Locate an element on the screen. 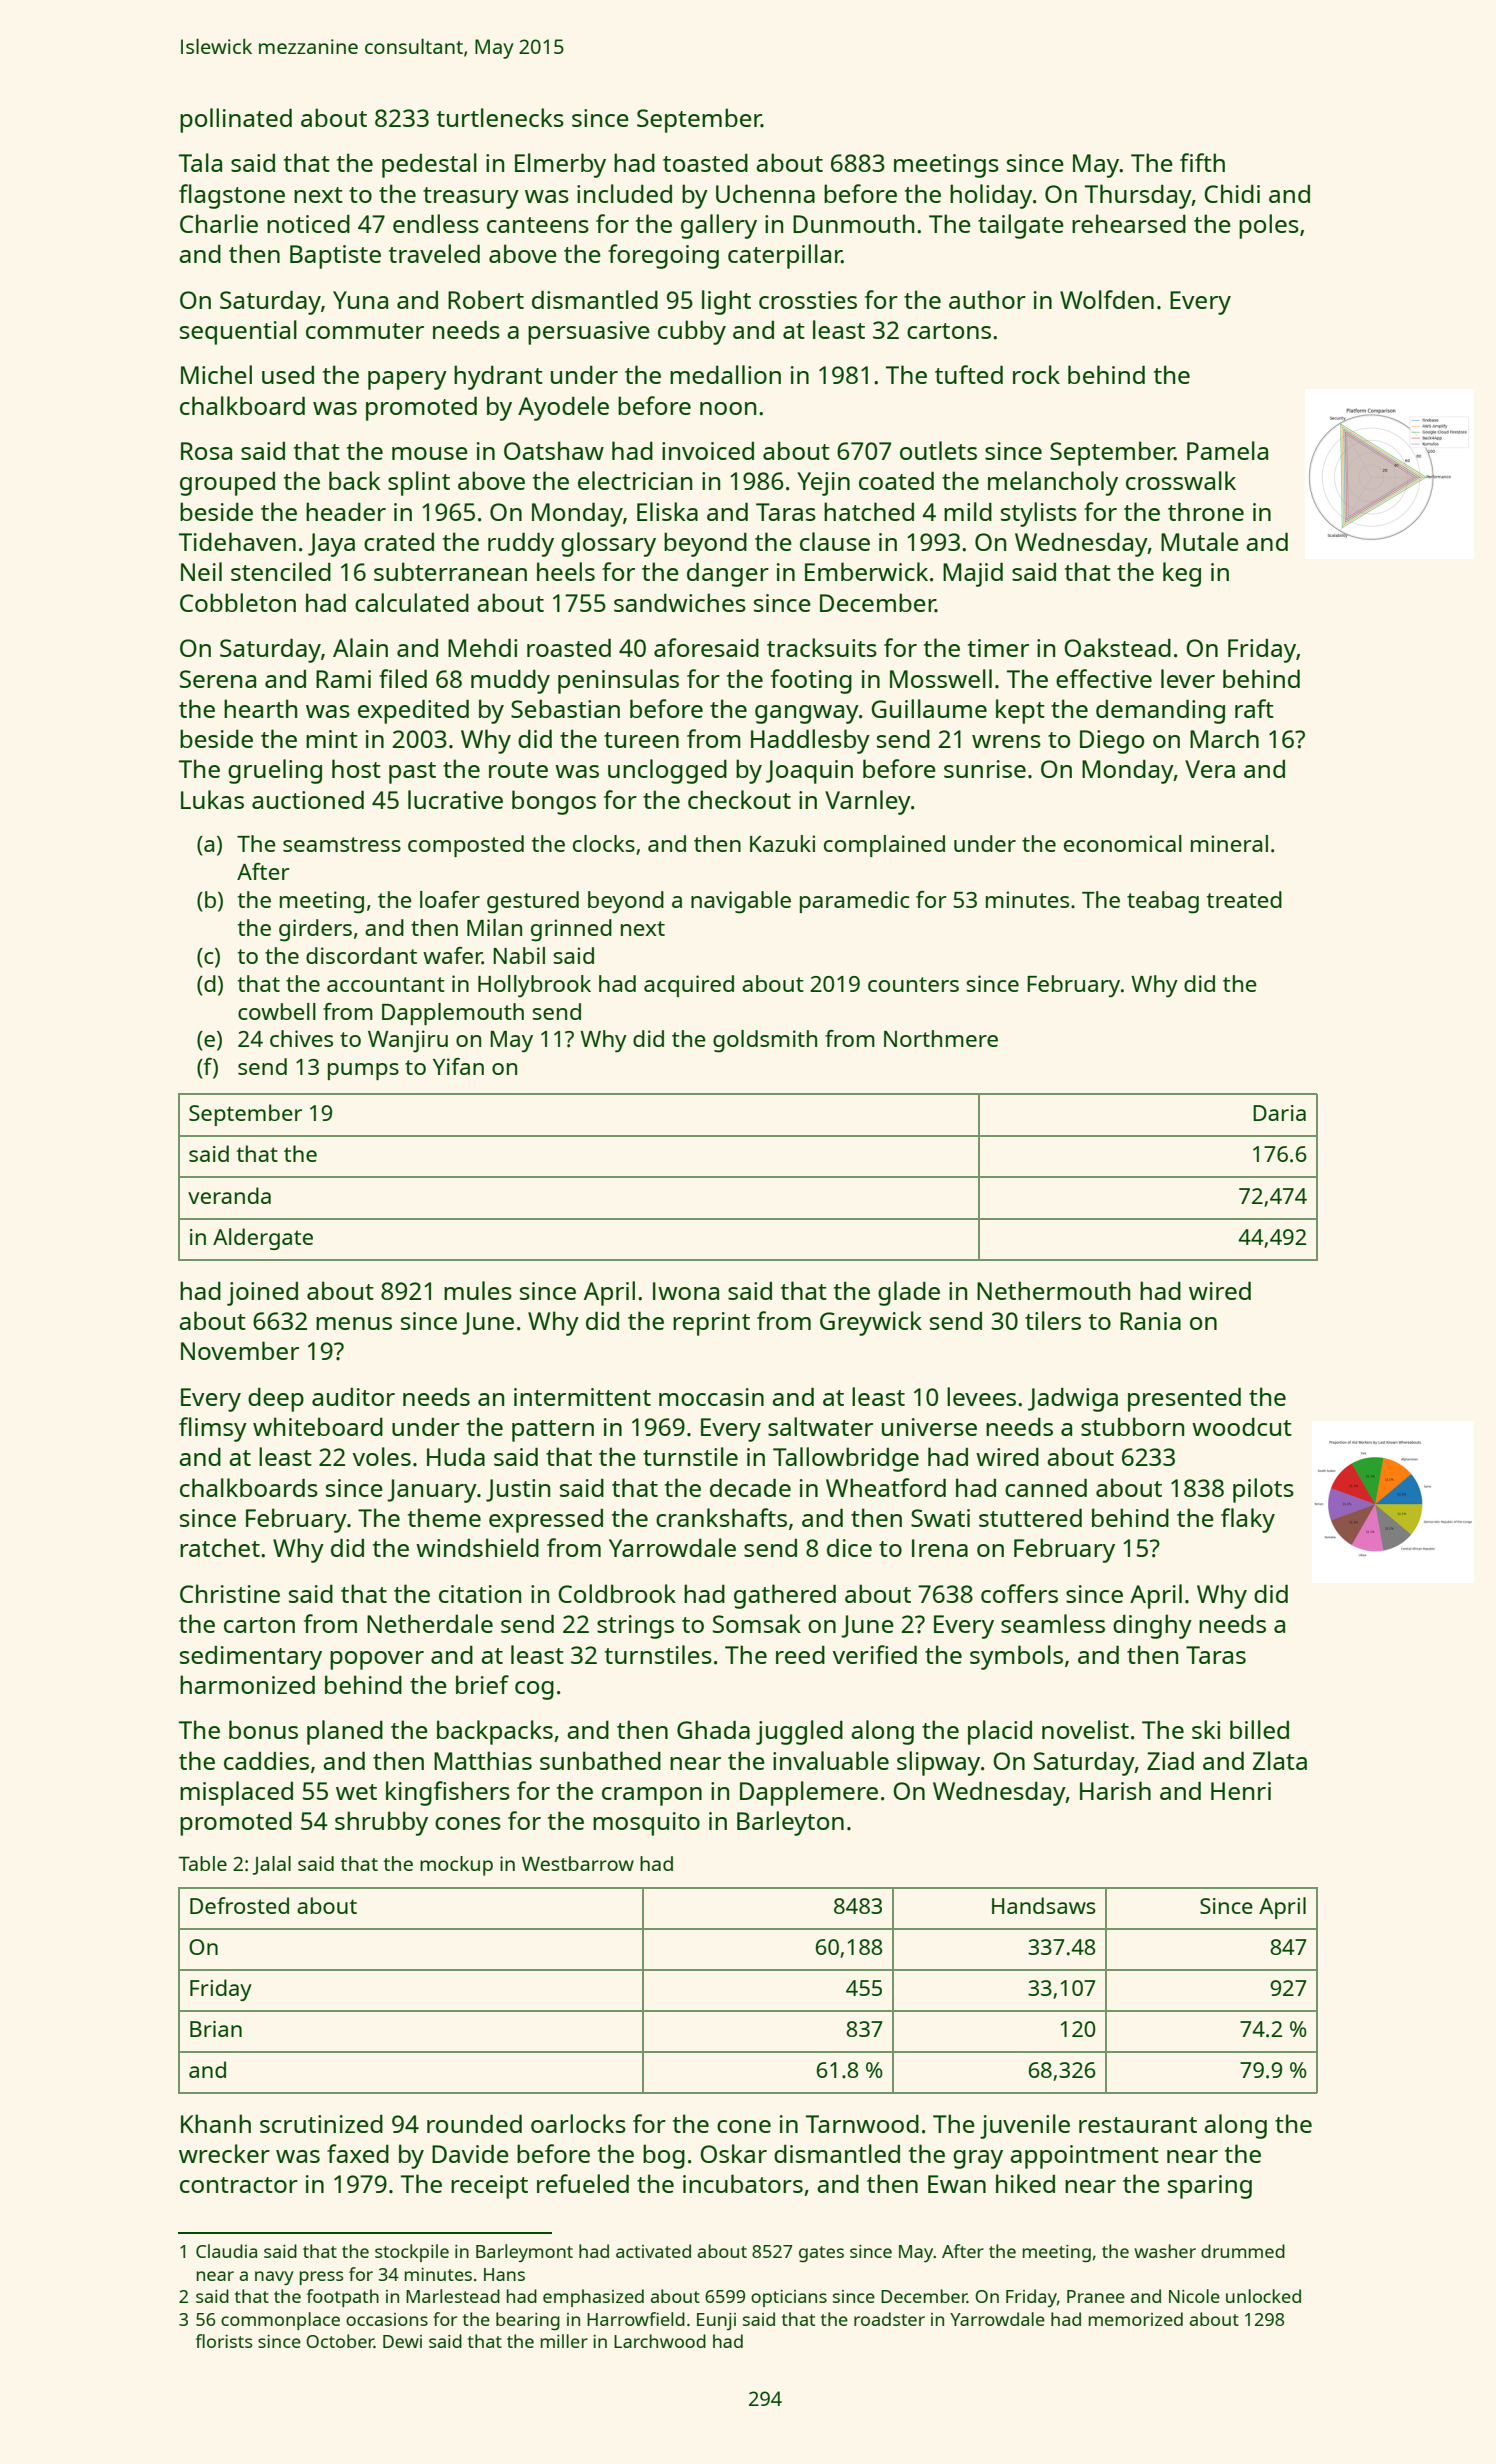 The height and width of the screenshot is (2464, 1496). rehearsed is located at coordinates (1129, 223).
